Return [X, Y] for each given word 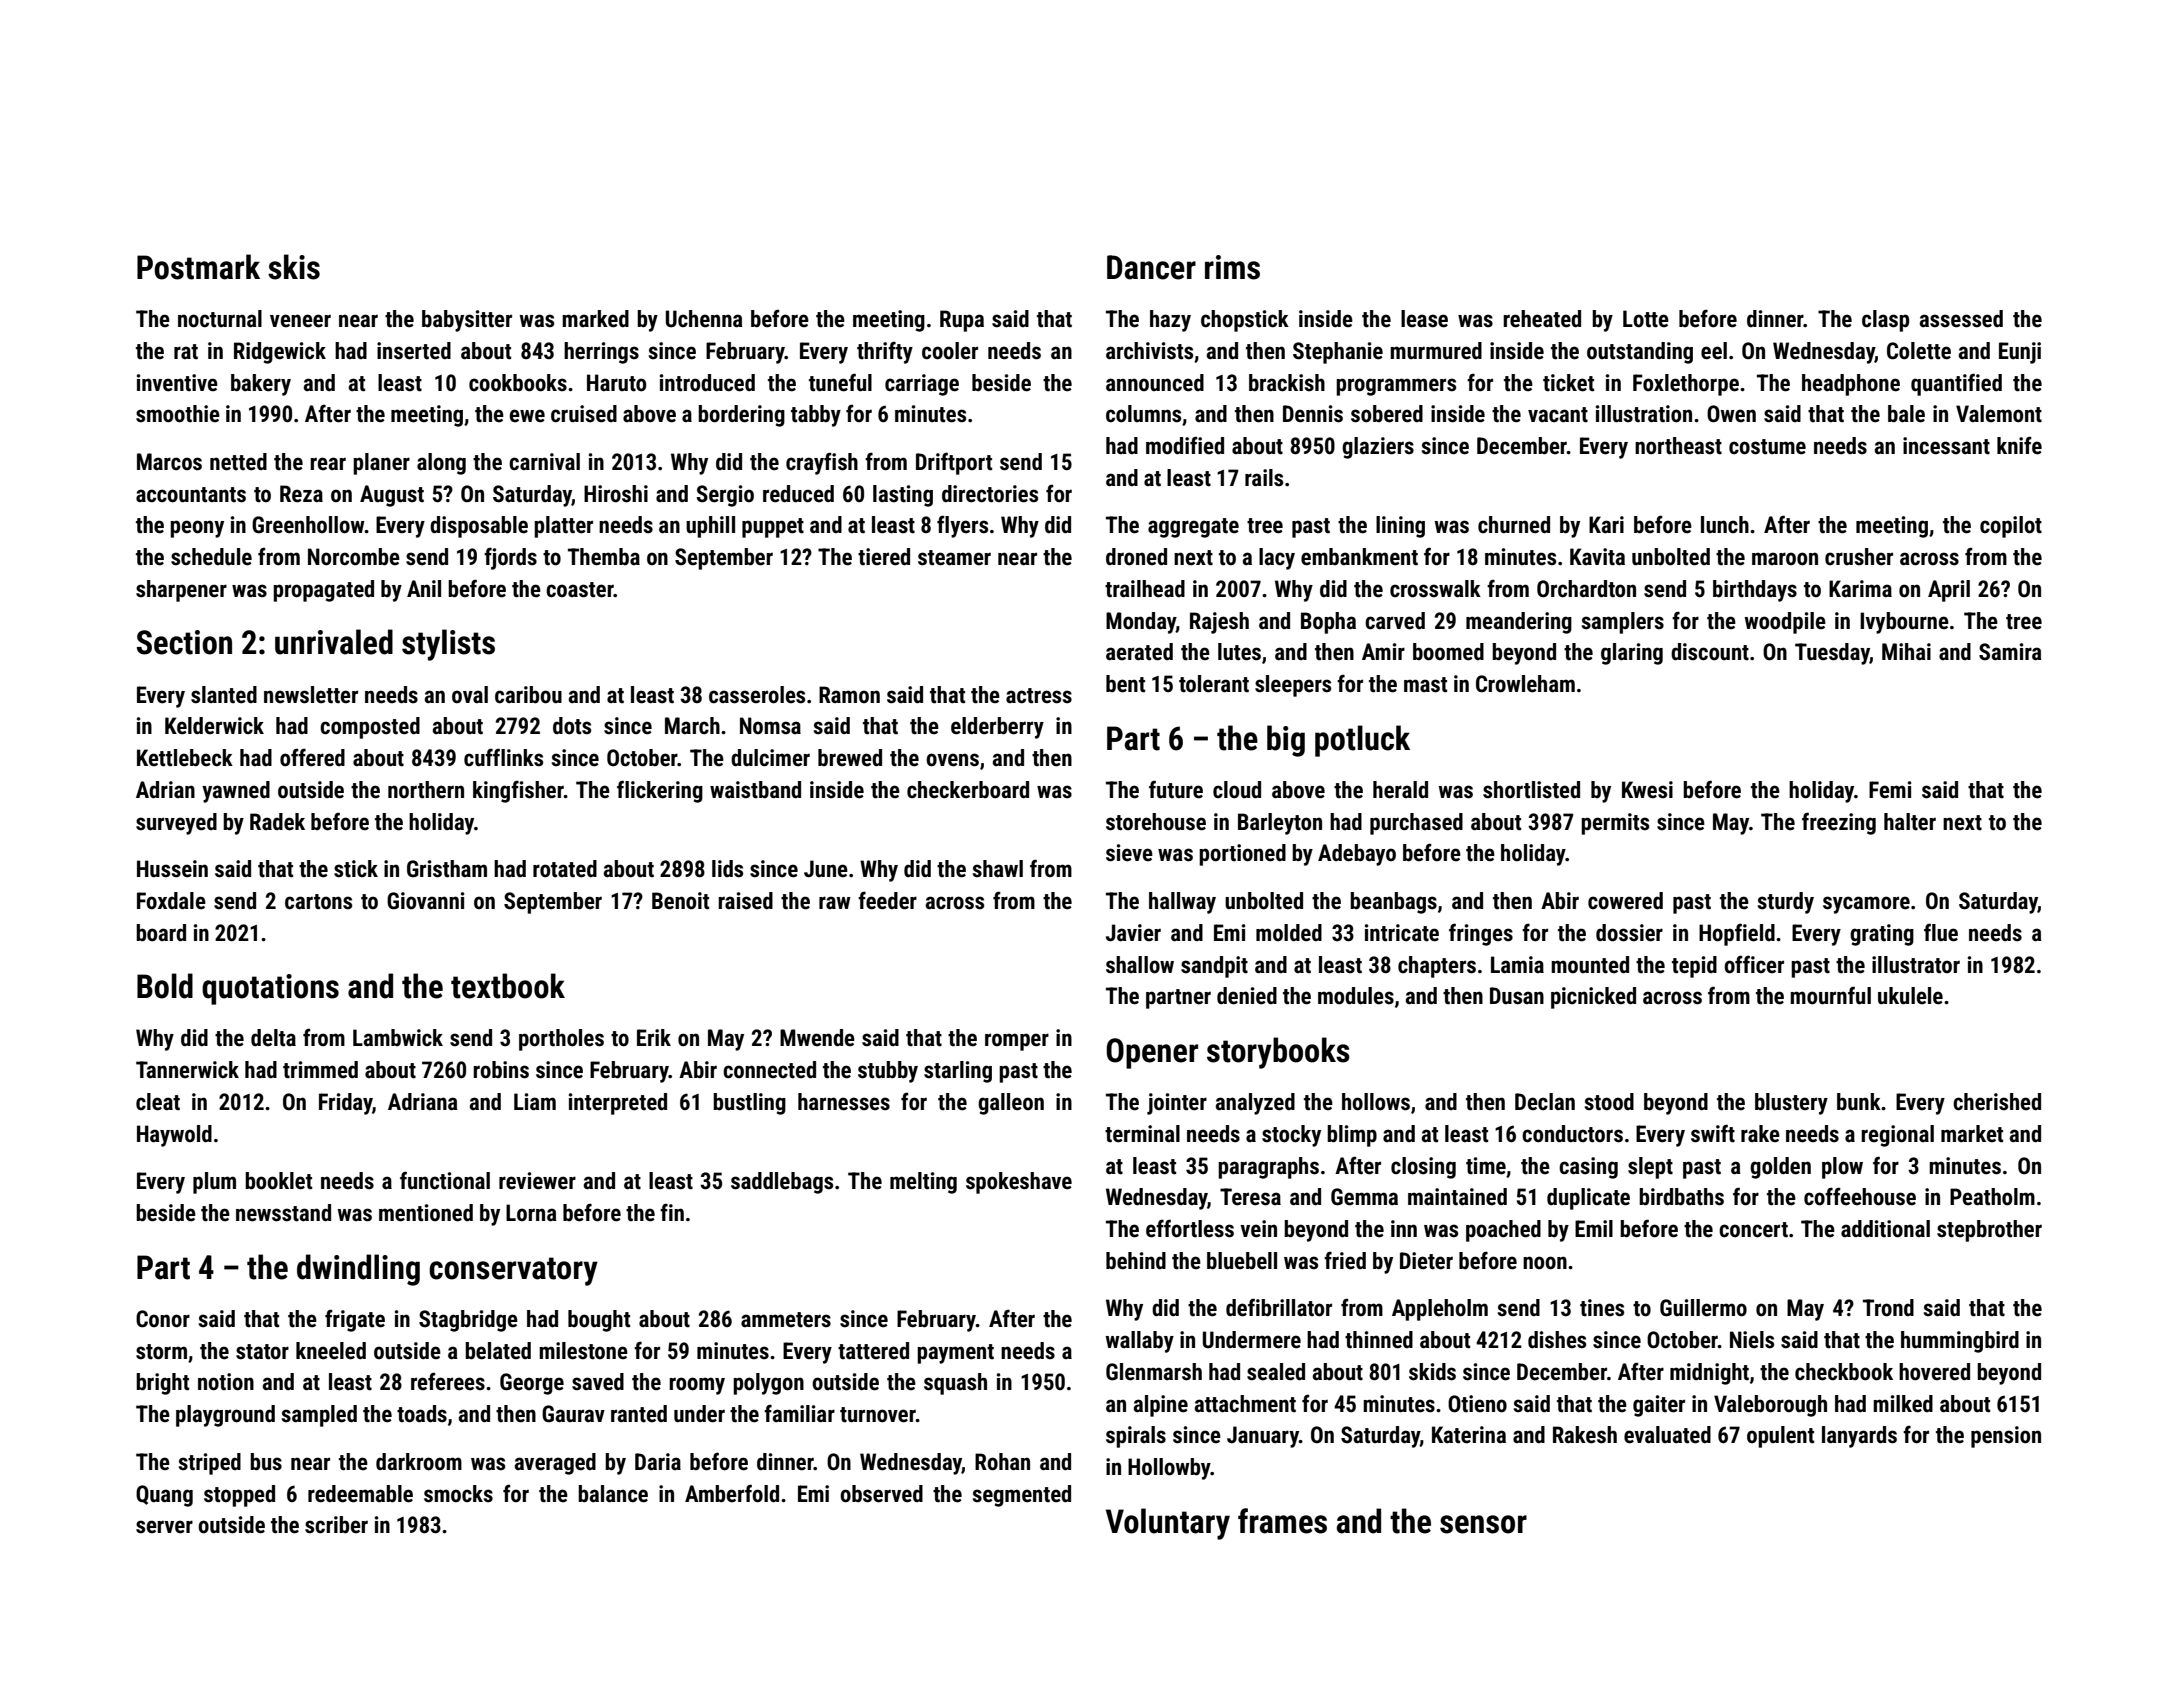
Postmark [198, 267]
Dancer [1151, 267]
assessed [1961, 319]
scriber [336, 1525]
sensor [1483, 1524]
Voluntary [1168, 1524]
